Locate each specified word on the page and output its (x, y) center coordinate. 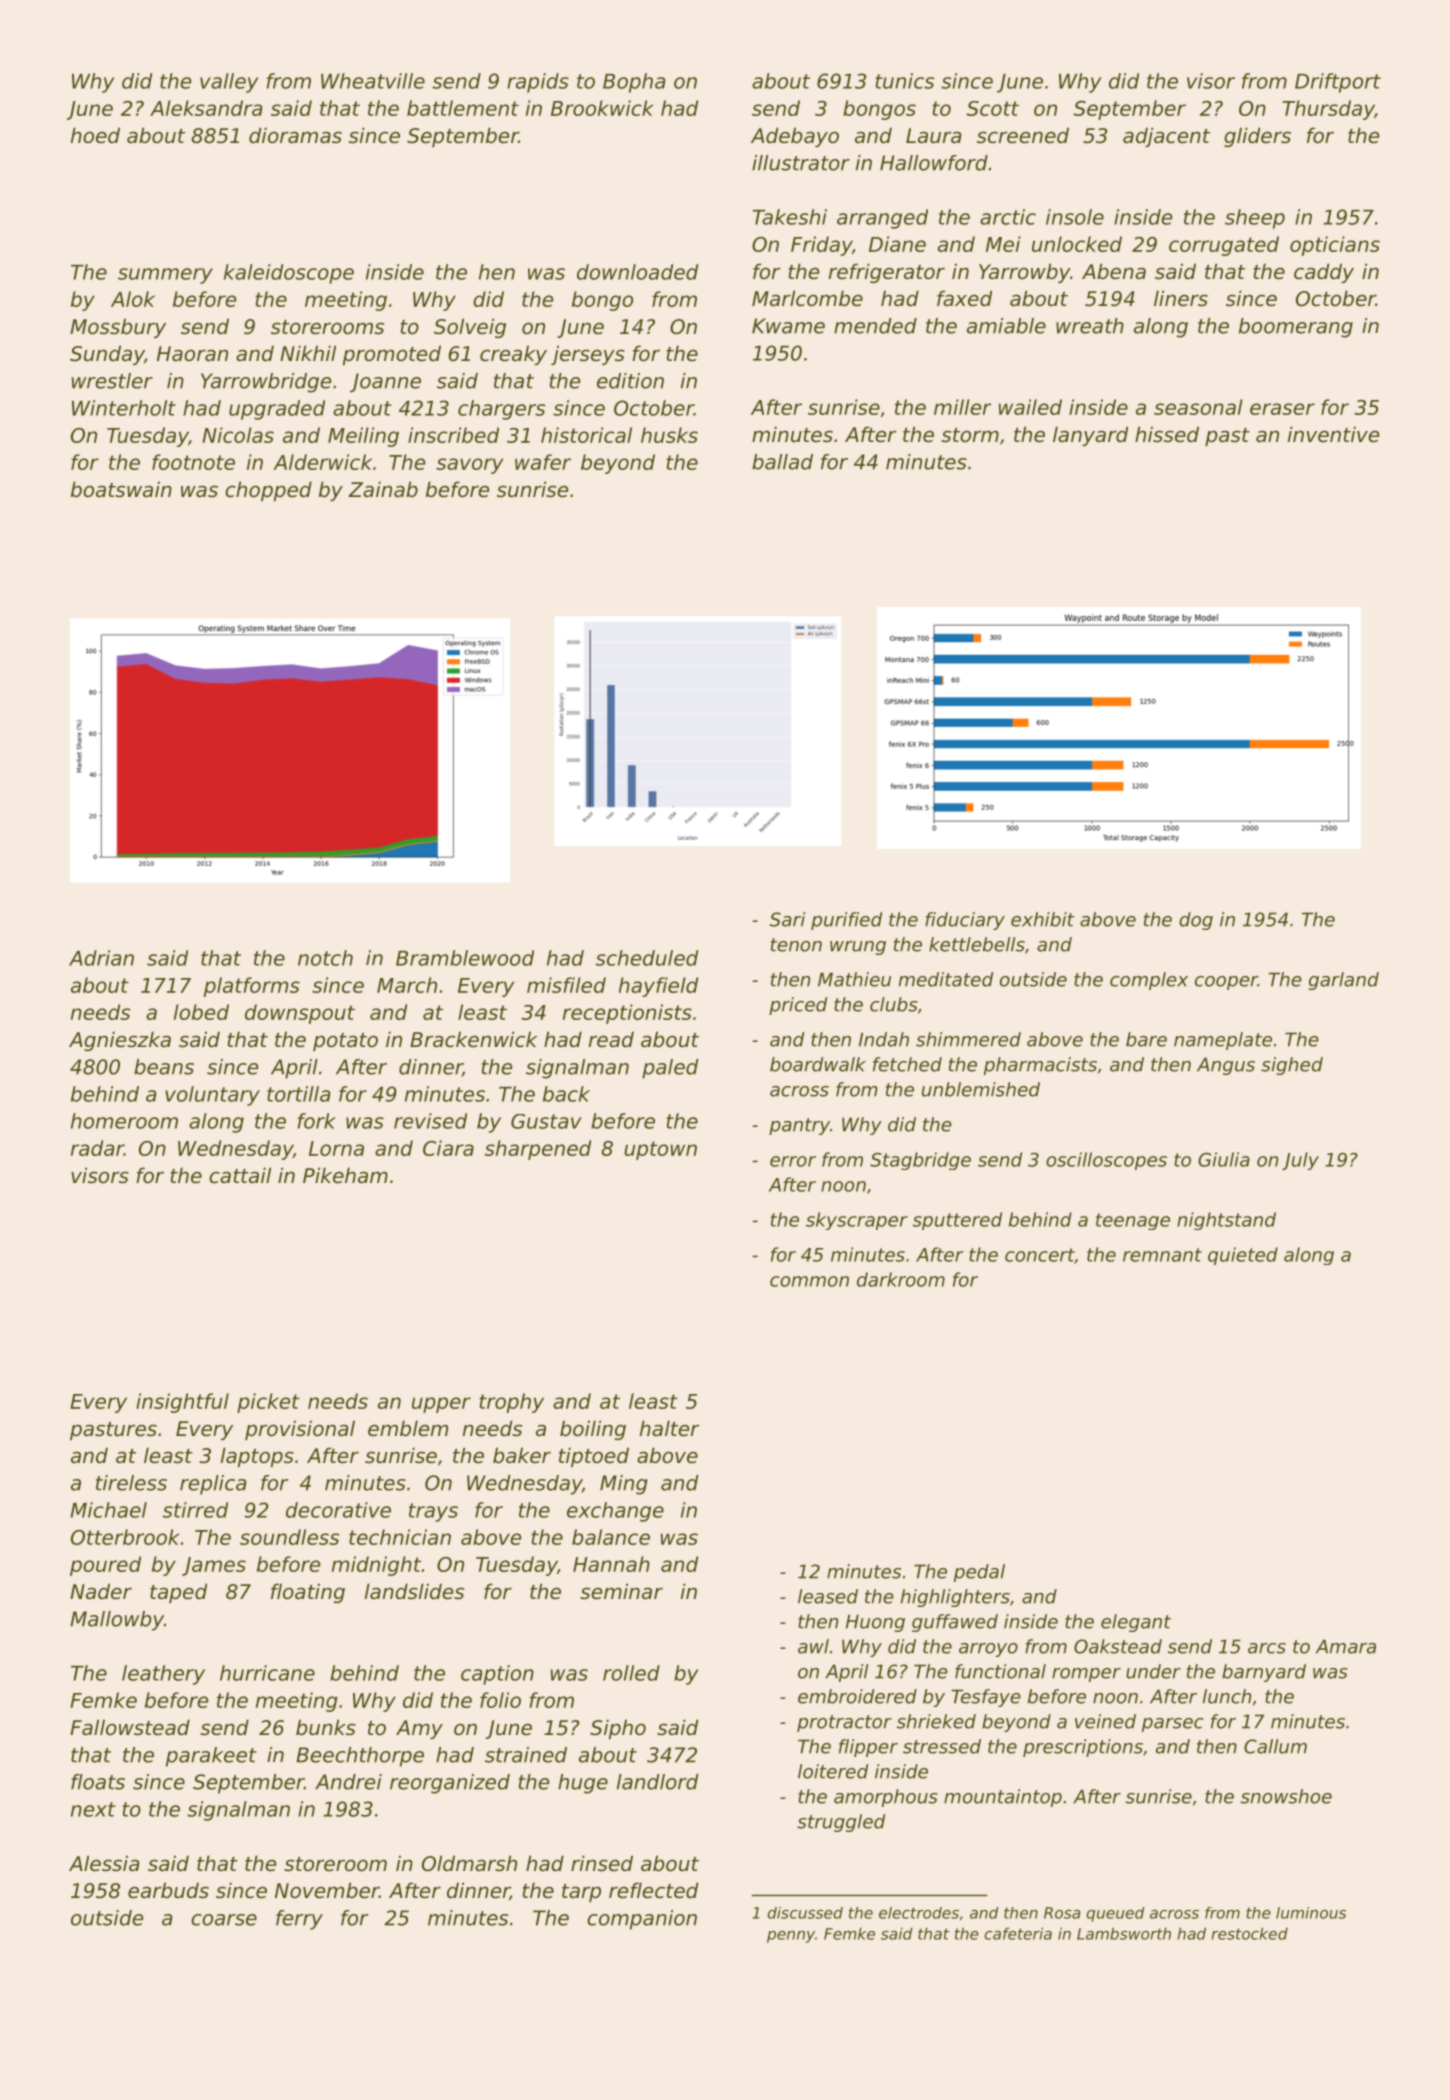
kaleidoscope (289, 274)
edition (630, 381)
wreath (1090, 326)
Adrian (101, 958)
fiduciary (965, 921)
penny (791, 1937)
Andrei (348, 1782)
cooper (1226, 983)
